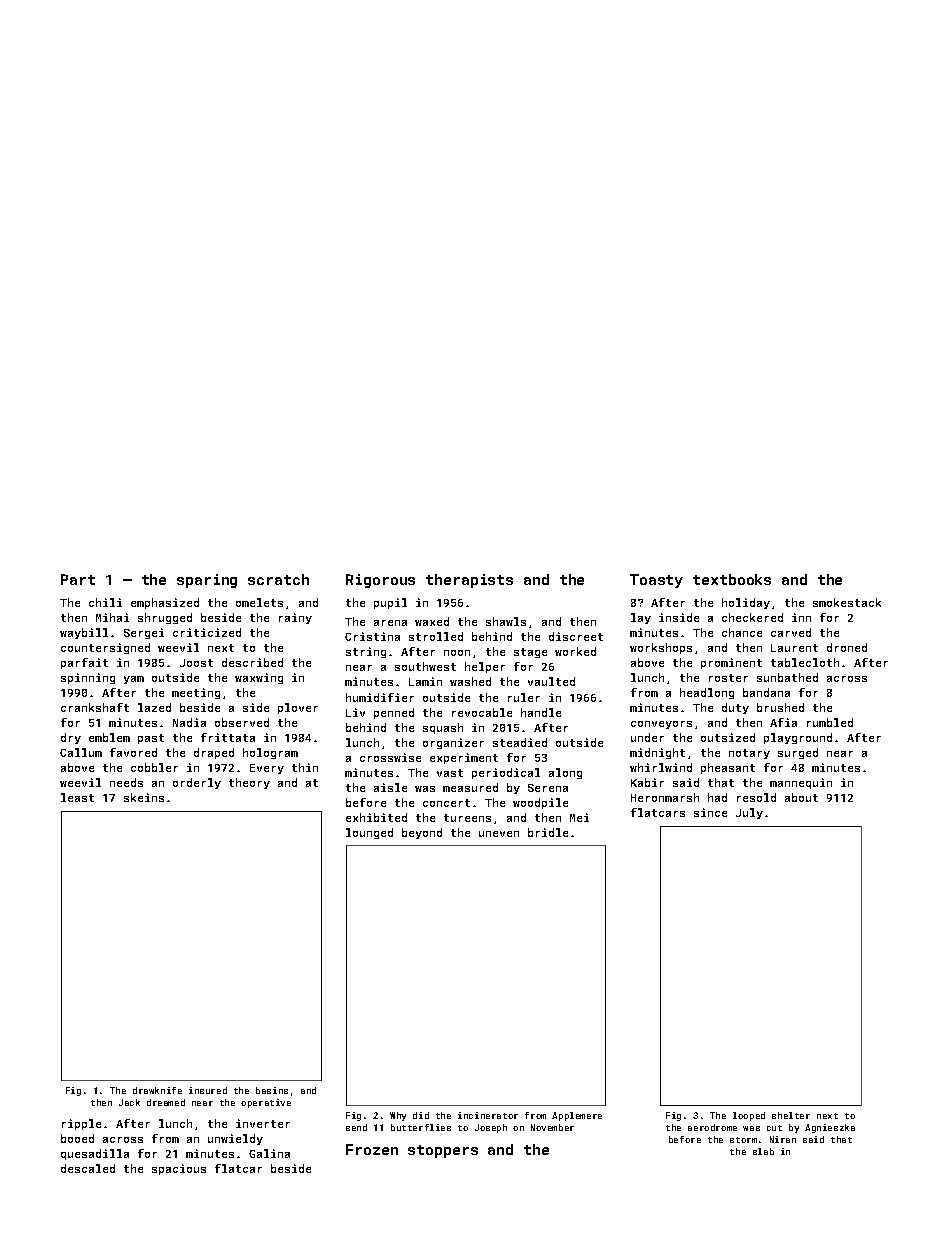  What do you see at coordinates (207, 581) in the document?
I see `sparing` at bounding box center [207, 581].
